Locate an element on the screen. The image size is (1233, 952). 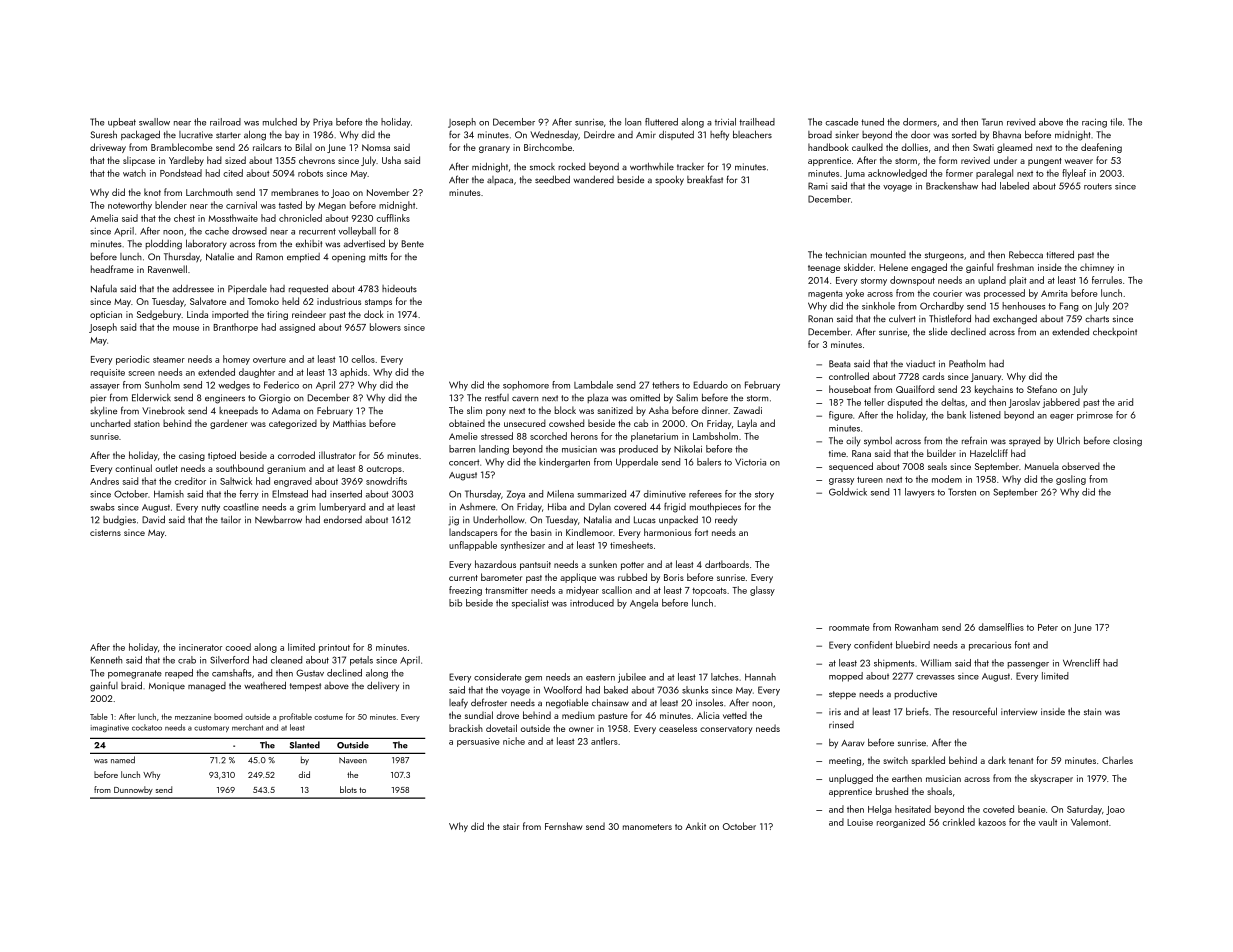
racing is located at coordinates (1094, 123).
